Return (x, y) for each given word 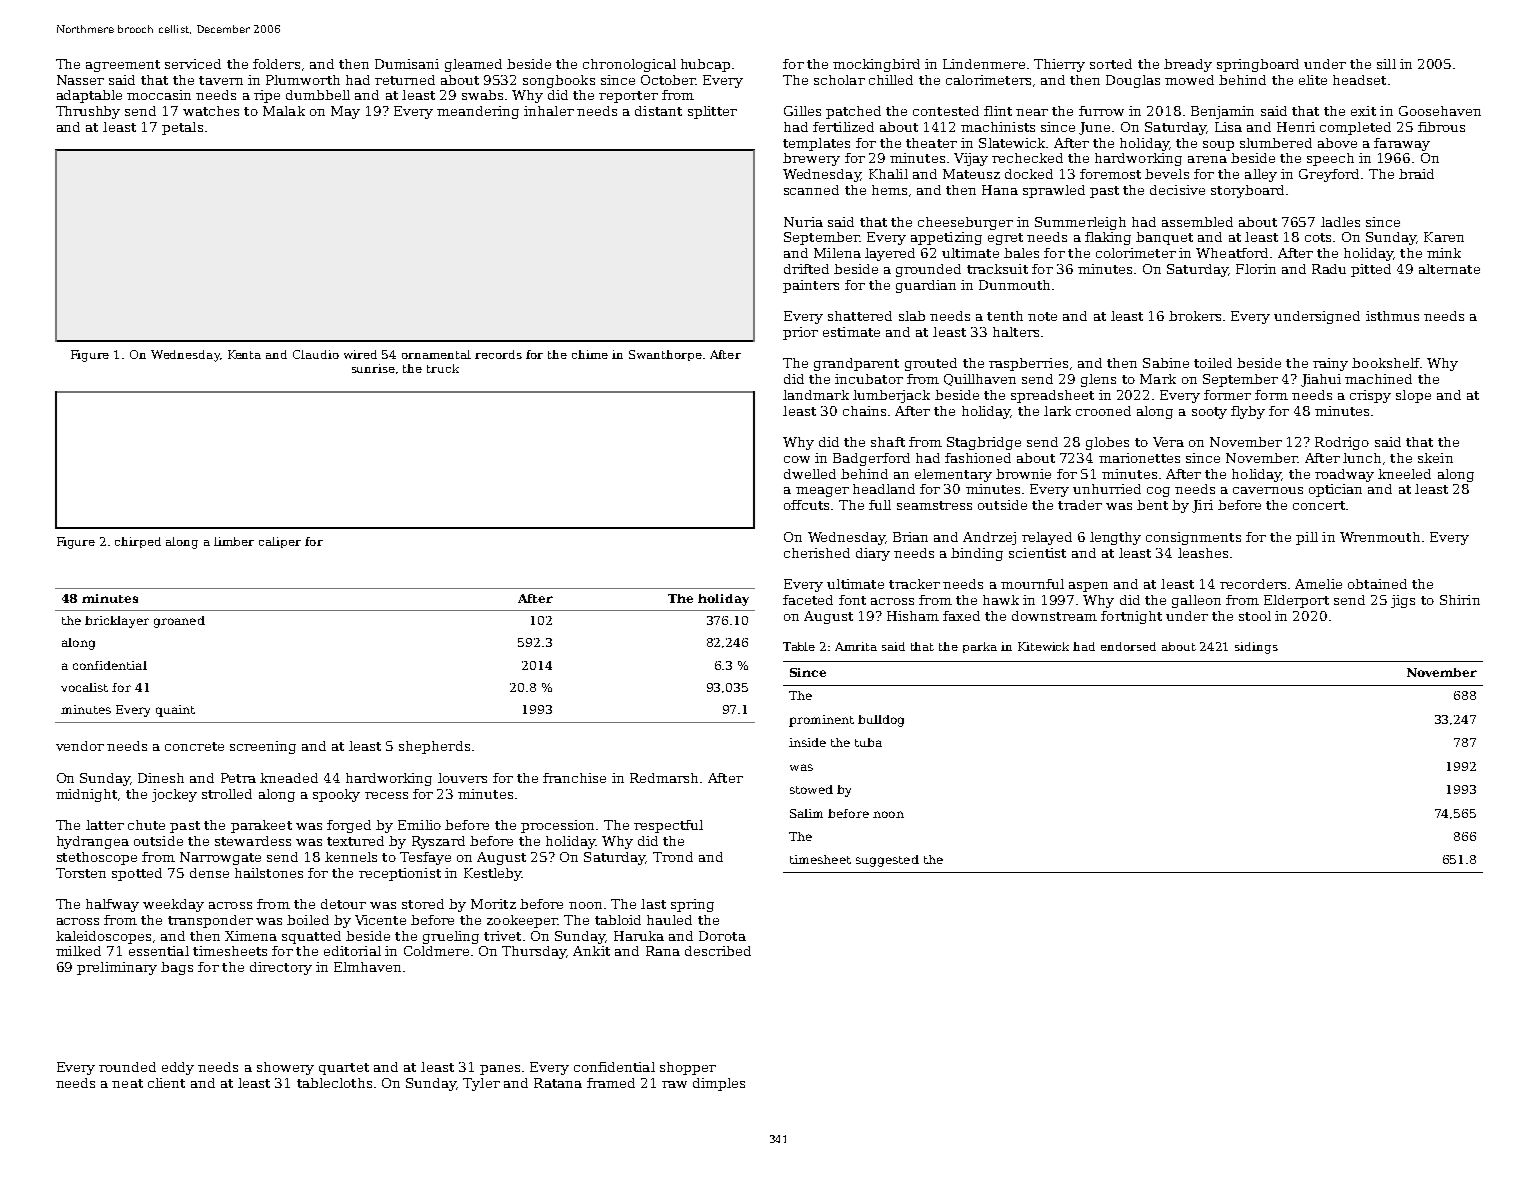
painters (811, 286)
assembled (1197, 222)
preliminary (117, 968)
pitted (1371, 270)
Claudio (316, 354)
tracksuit (997, 269)
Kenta (244, 354)
